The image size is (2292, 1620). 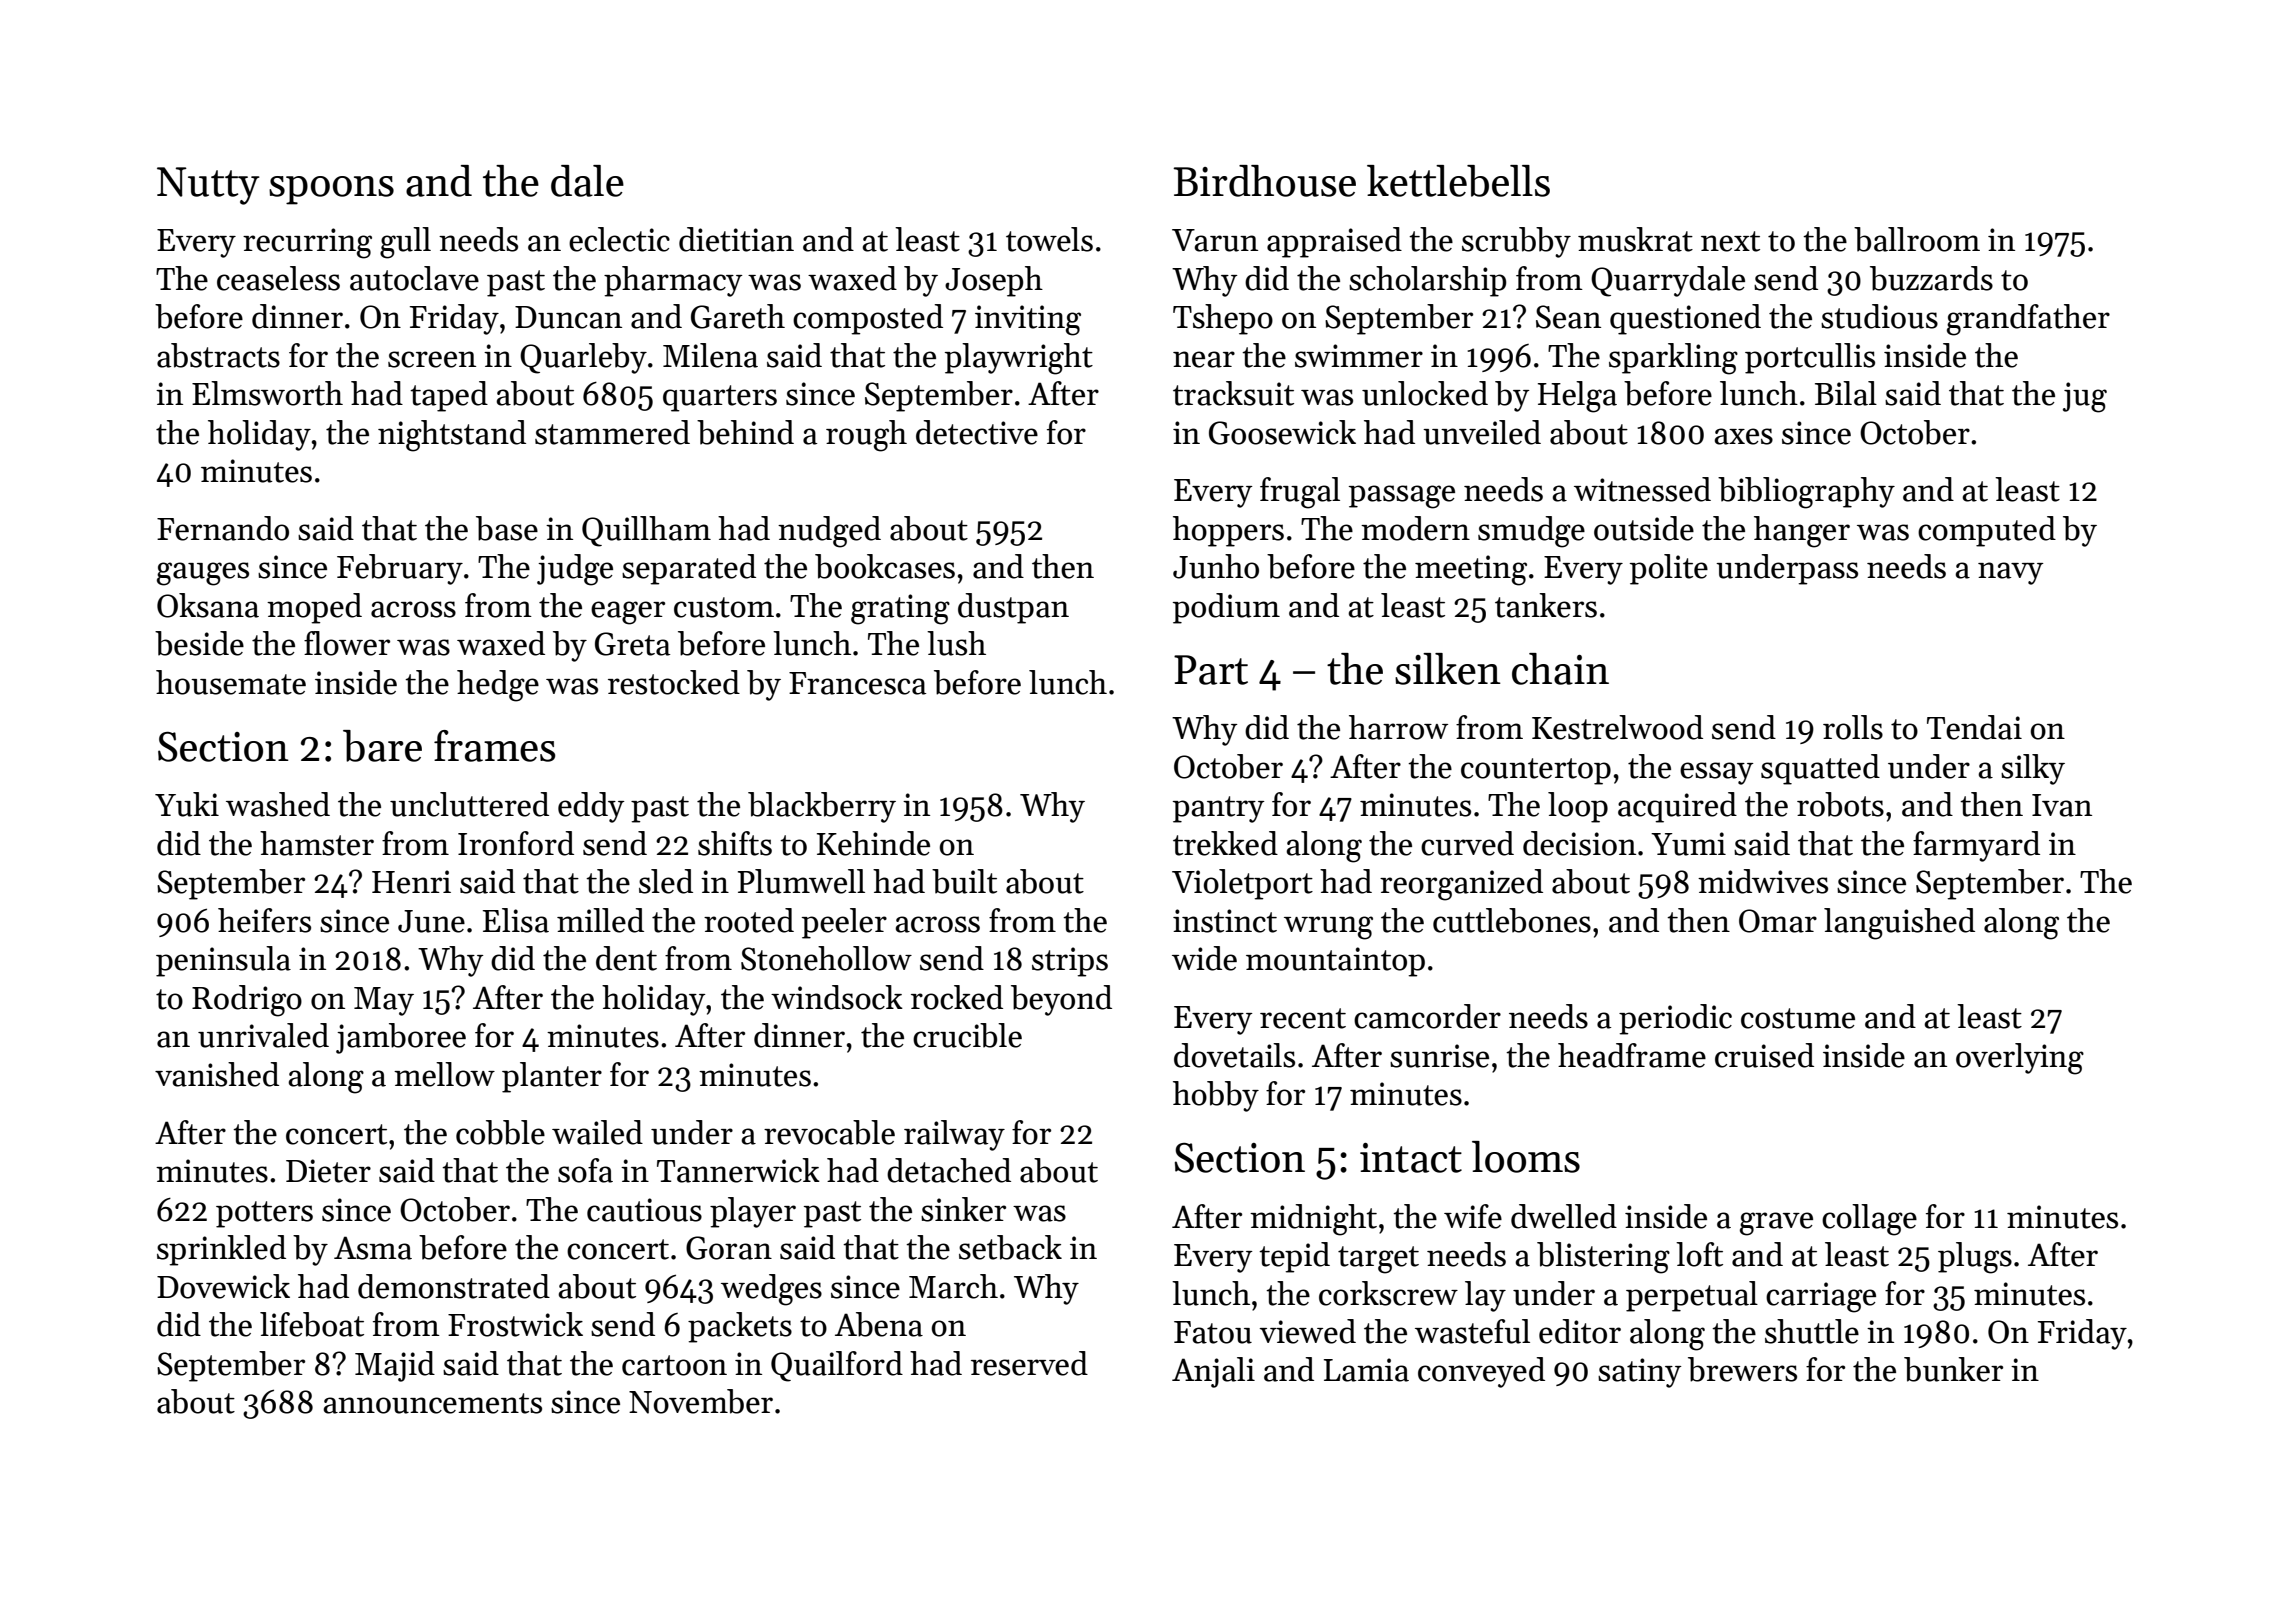 I want to click on midnight, so click(x=1313, y=1220).
